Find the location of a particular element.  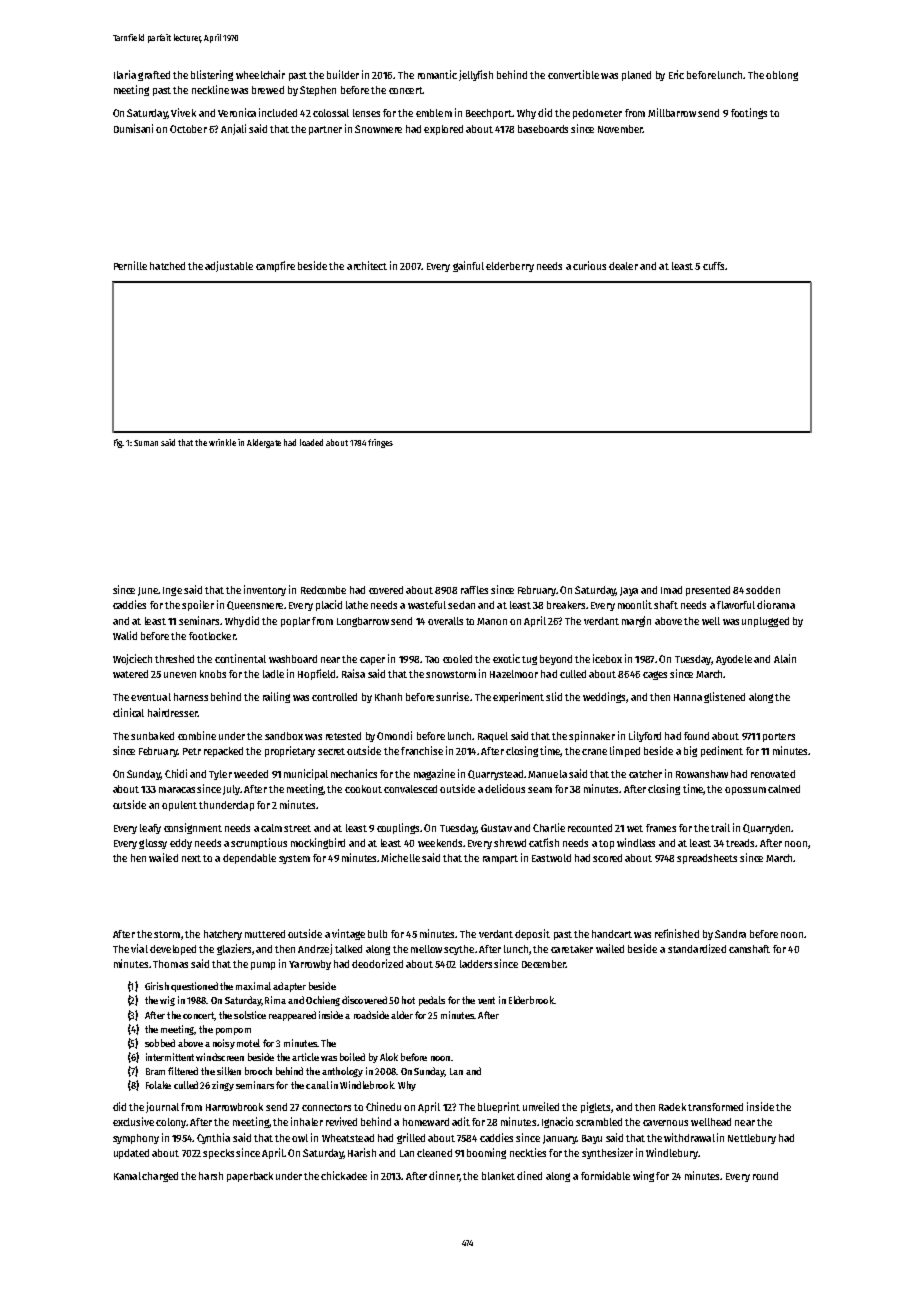

pedals is located at coordinates (432, 1001).
